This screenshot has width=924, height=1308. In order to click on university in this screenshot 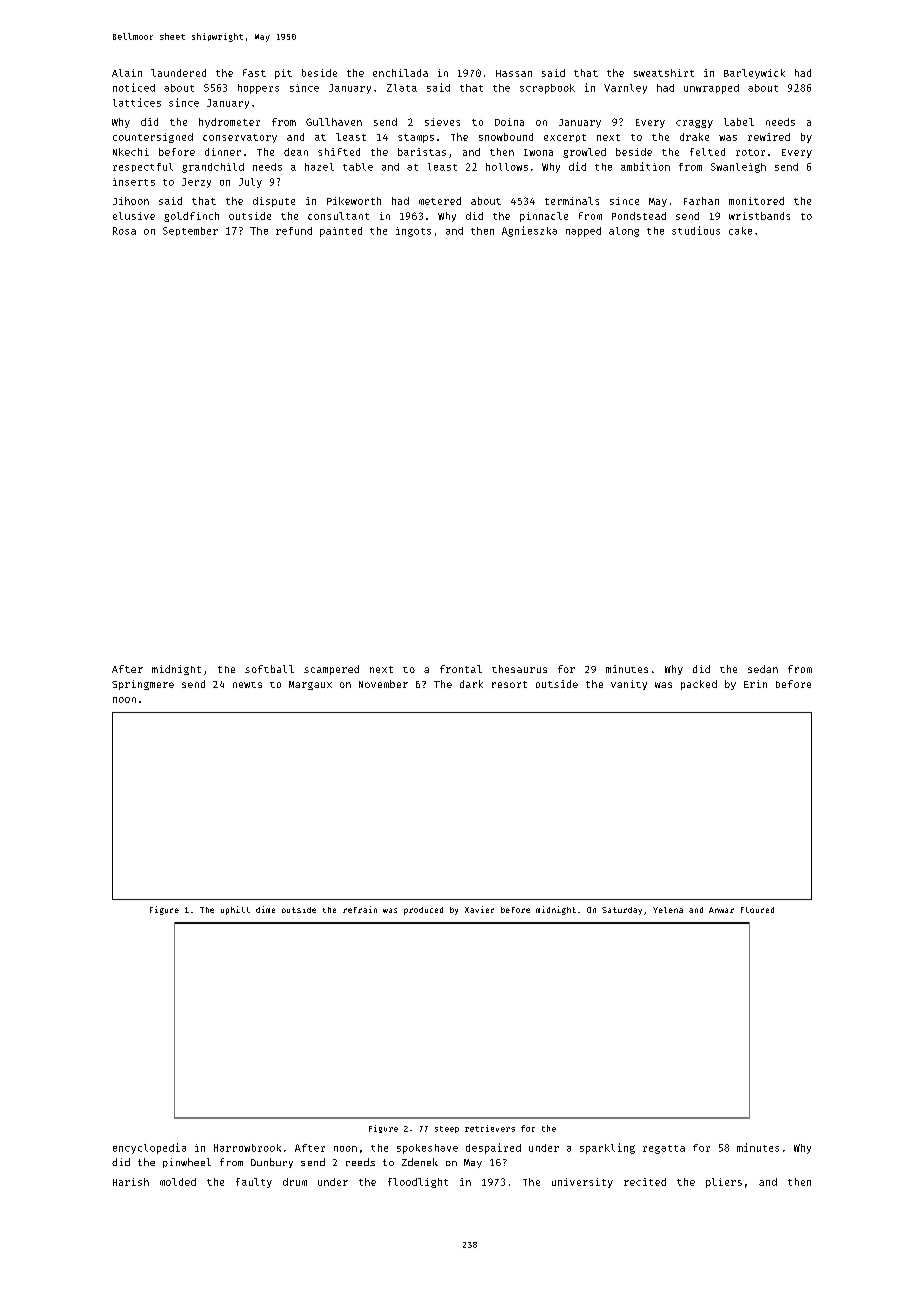, I will do `click(582, 1183)`.
